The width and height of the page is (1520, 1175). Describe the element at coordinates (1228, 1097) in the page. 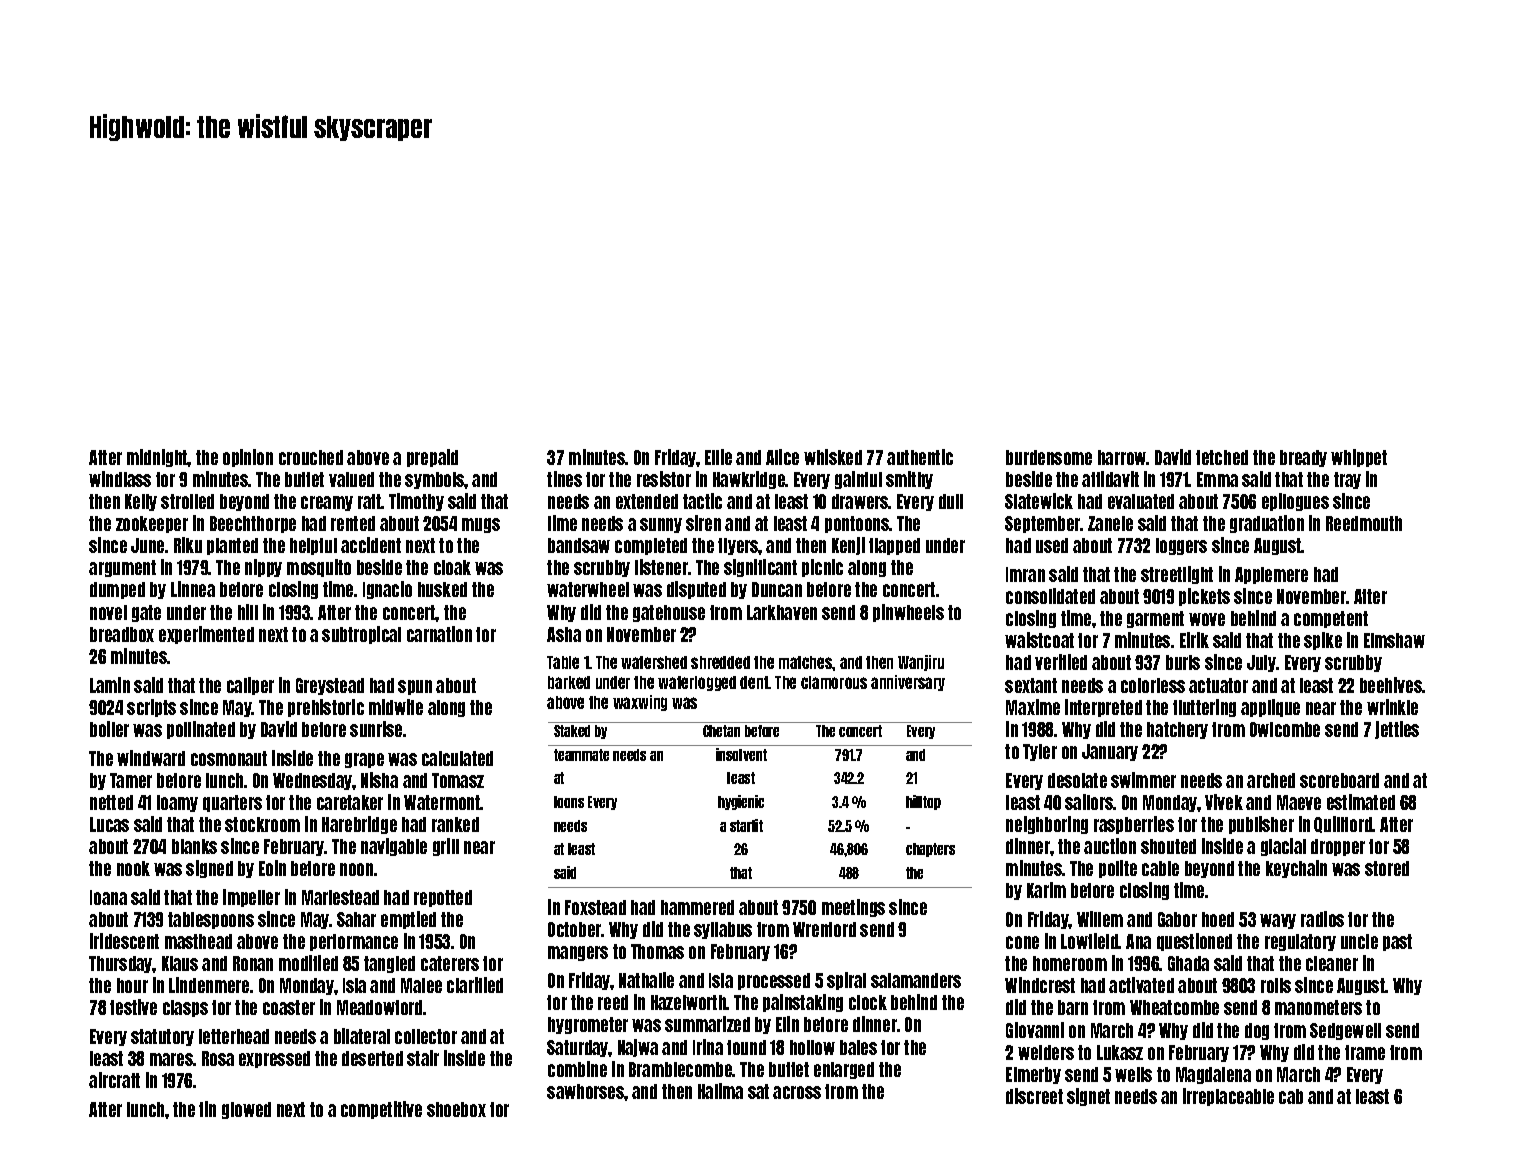

I see `irreplaceable` at that location.
